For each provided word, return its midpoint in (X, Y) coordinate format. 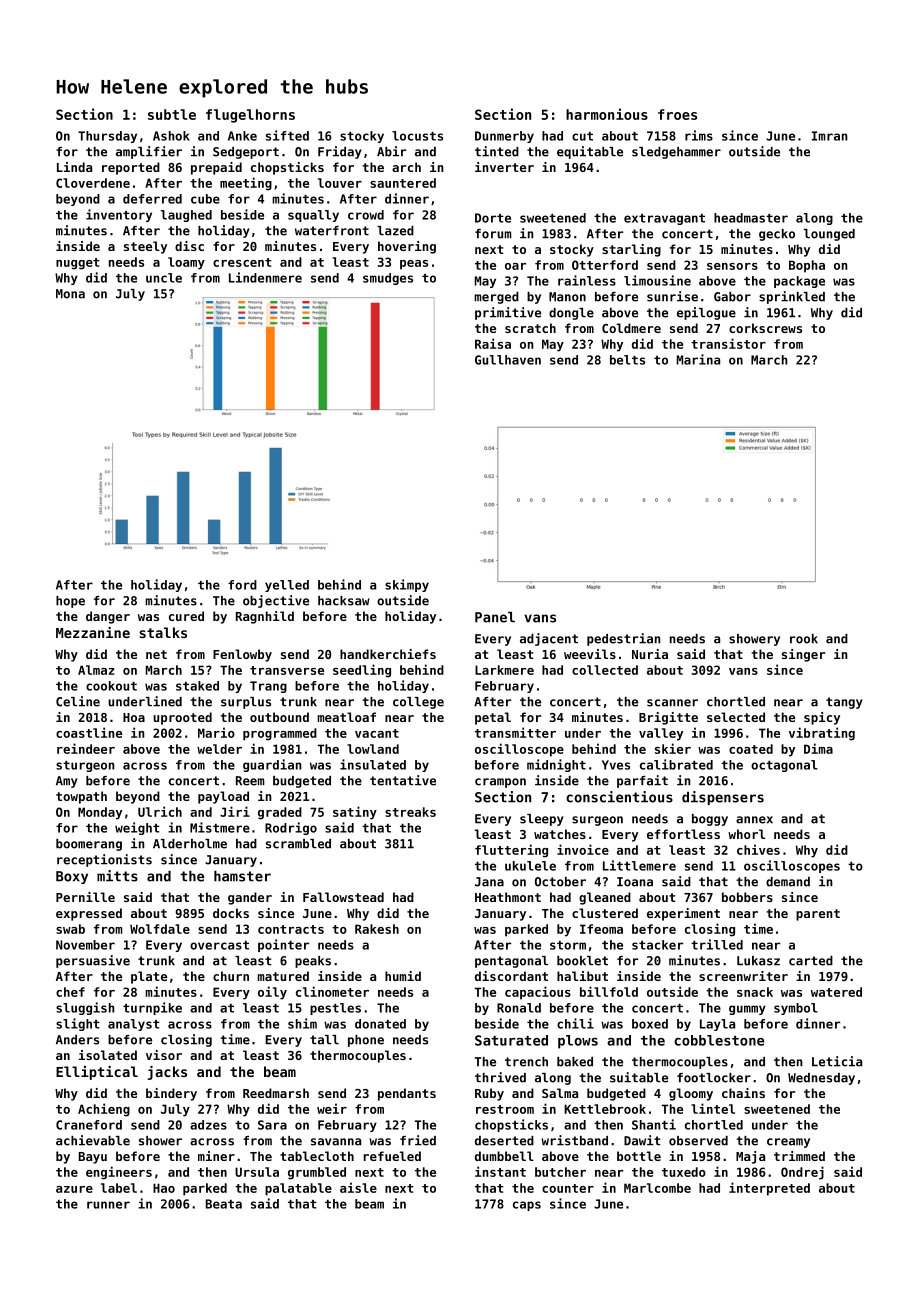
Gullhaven (508, 360)
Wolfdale (160, 929)
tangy (844, 703)
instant (500, 1171)
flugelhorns (250, 116)
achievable (93, 1140)
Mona (70, 294)
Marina (698, 359)
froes (677, 114)
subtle (172, 114)
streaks (410, 812)
